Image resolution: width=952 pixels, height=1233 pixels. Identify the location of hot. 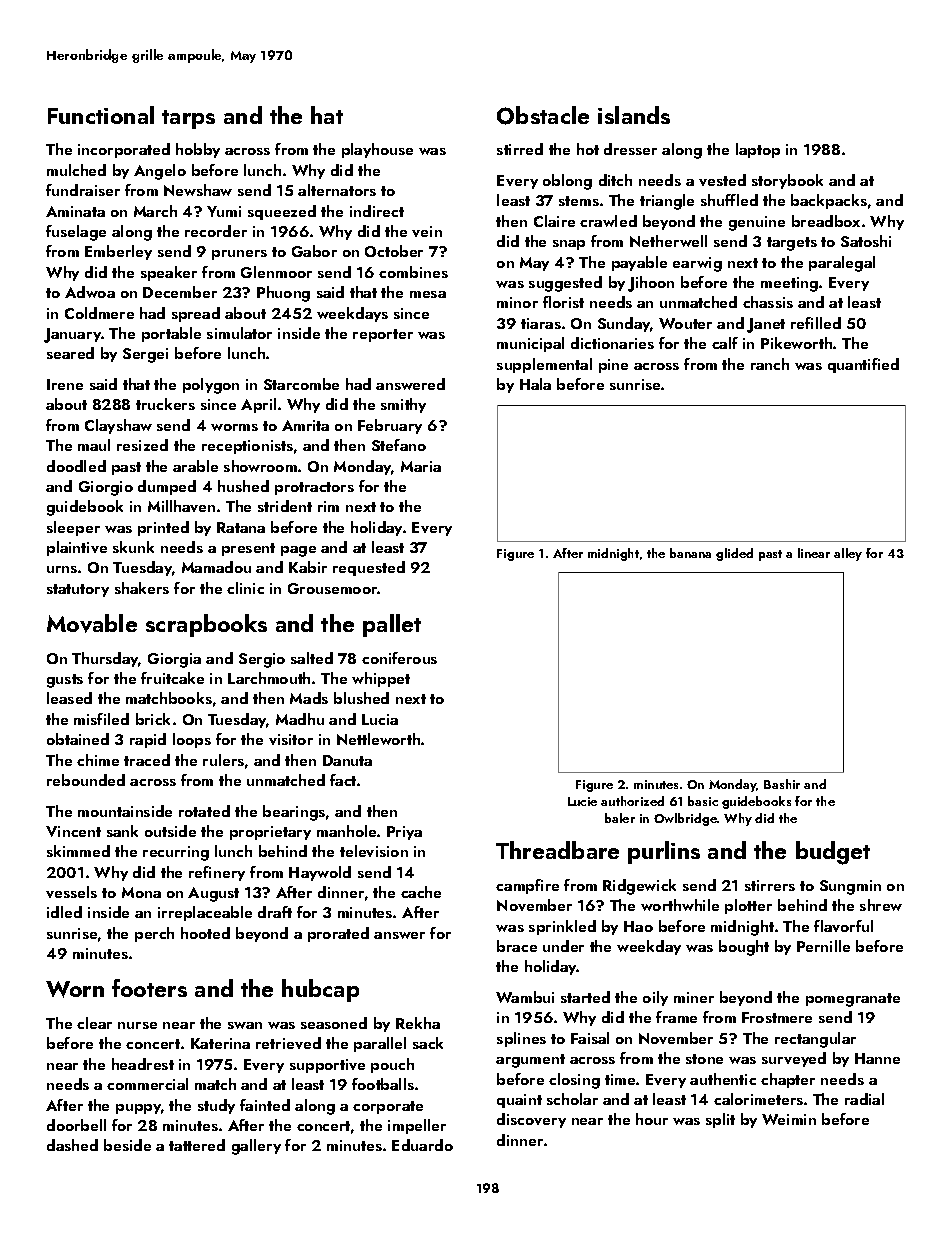
(588, 149).
